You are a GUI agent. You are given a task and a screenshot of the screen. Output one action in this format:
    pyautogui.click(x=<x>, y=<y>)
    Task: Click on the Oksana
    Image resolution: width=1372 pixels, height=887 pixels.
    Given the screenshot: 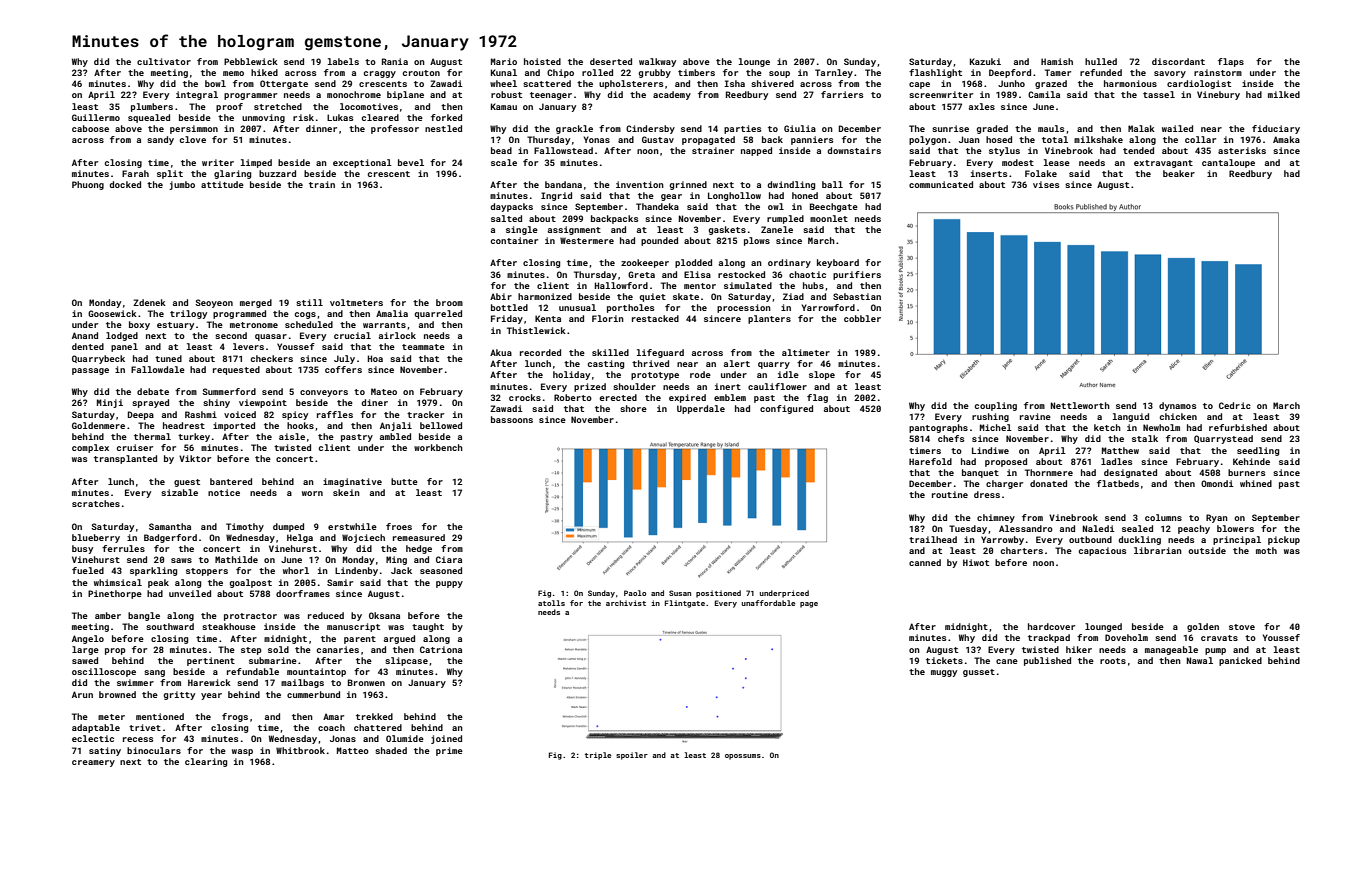 What is the action you would take?
    pyautogui.click(x=384, y=615)
